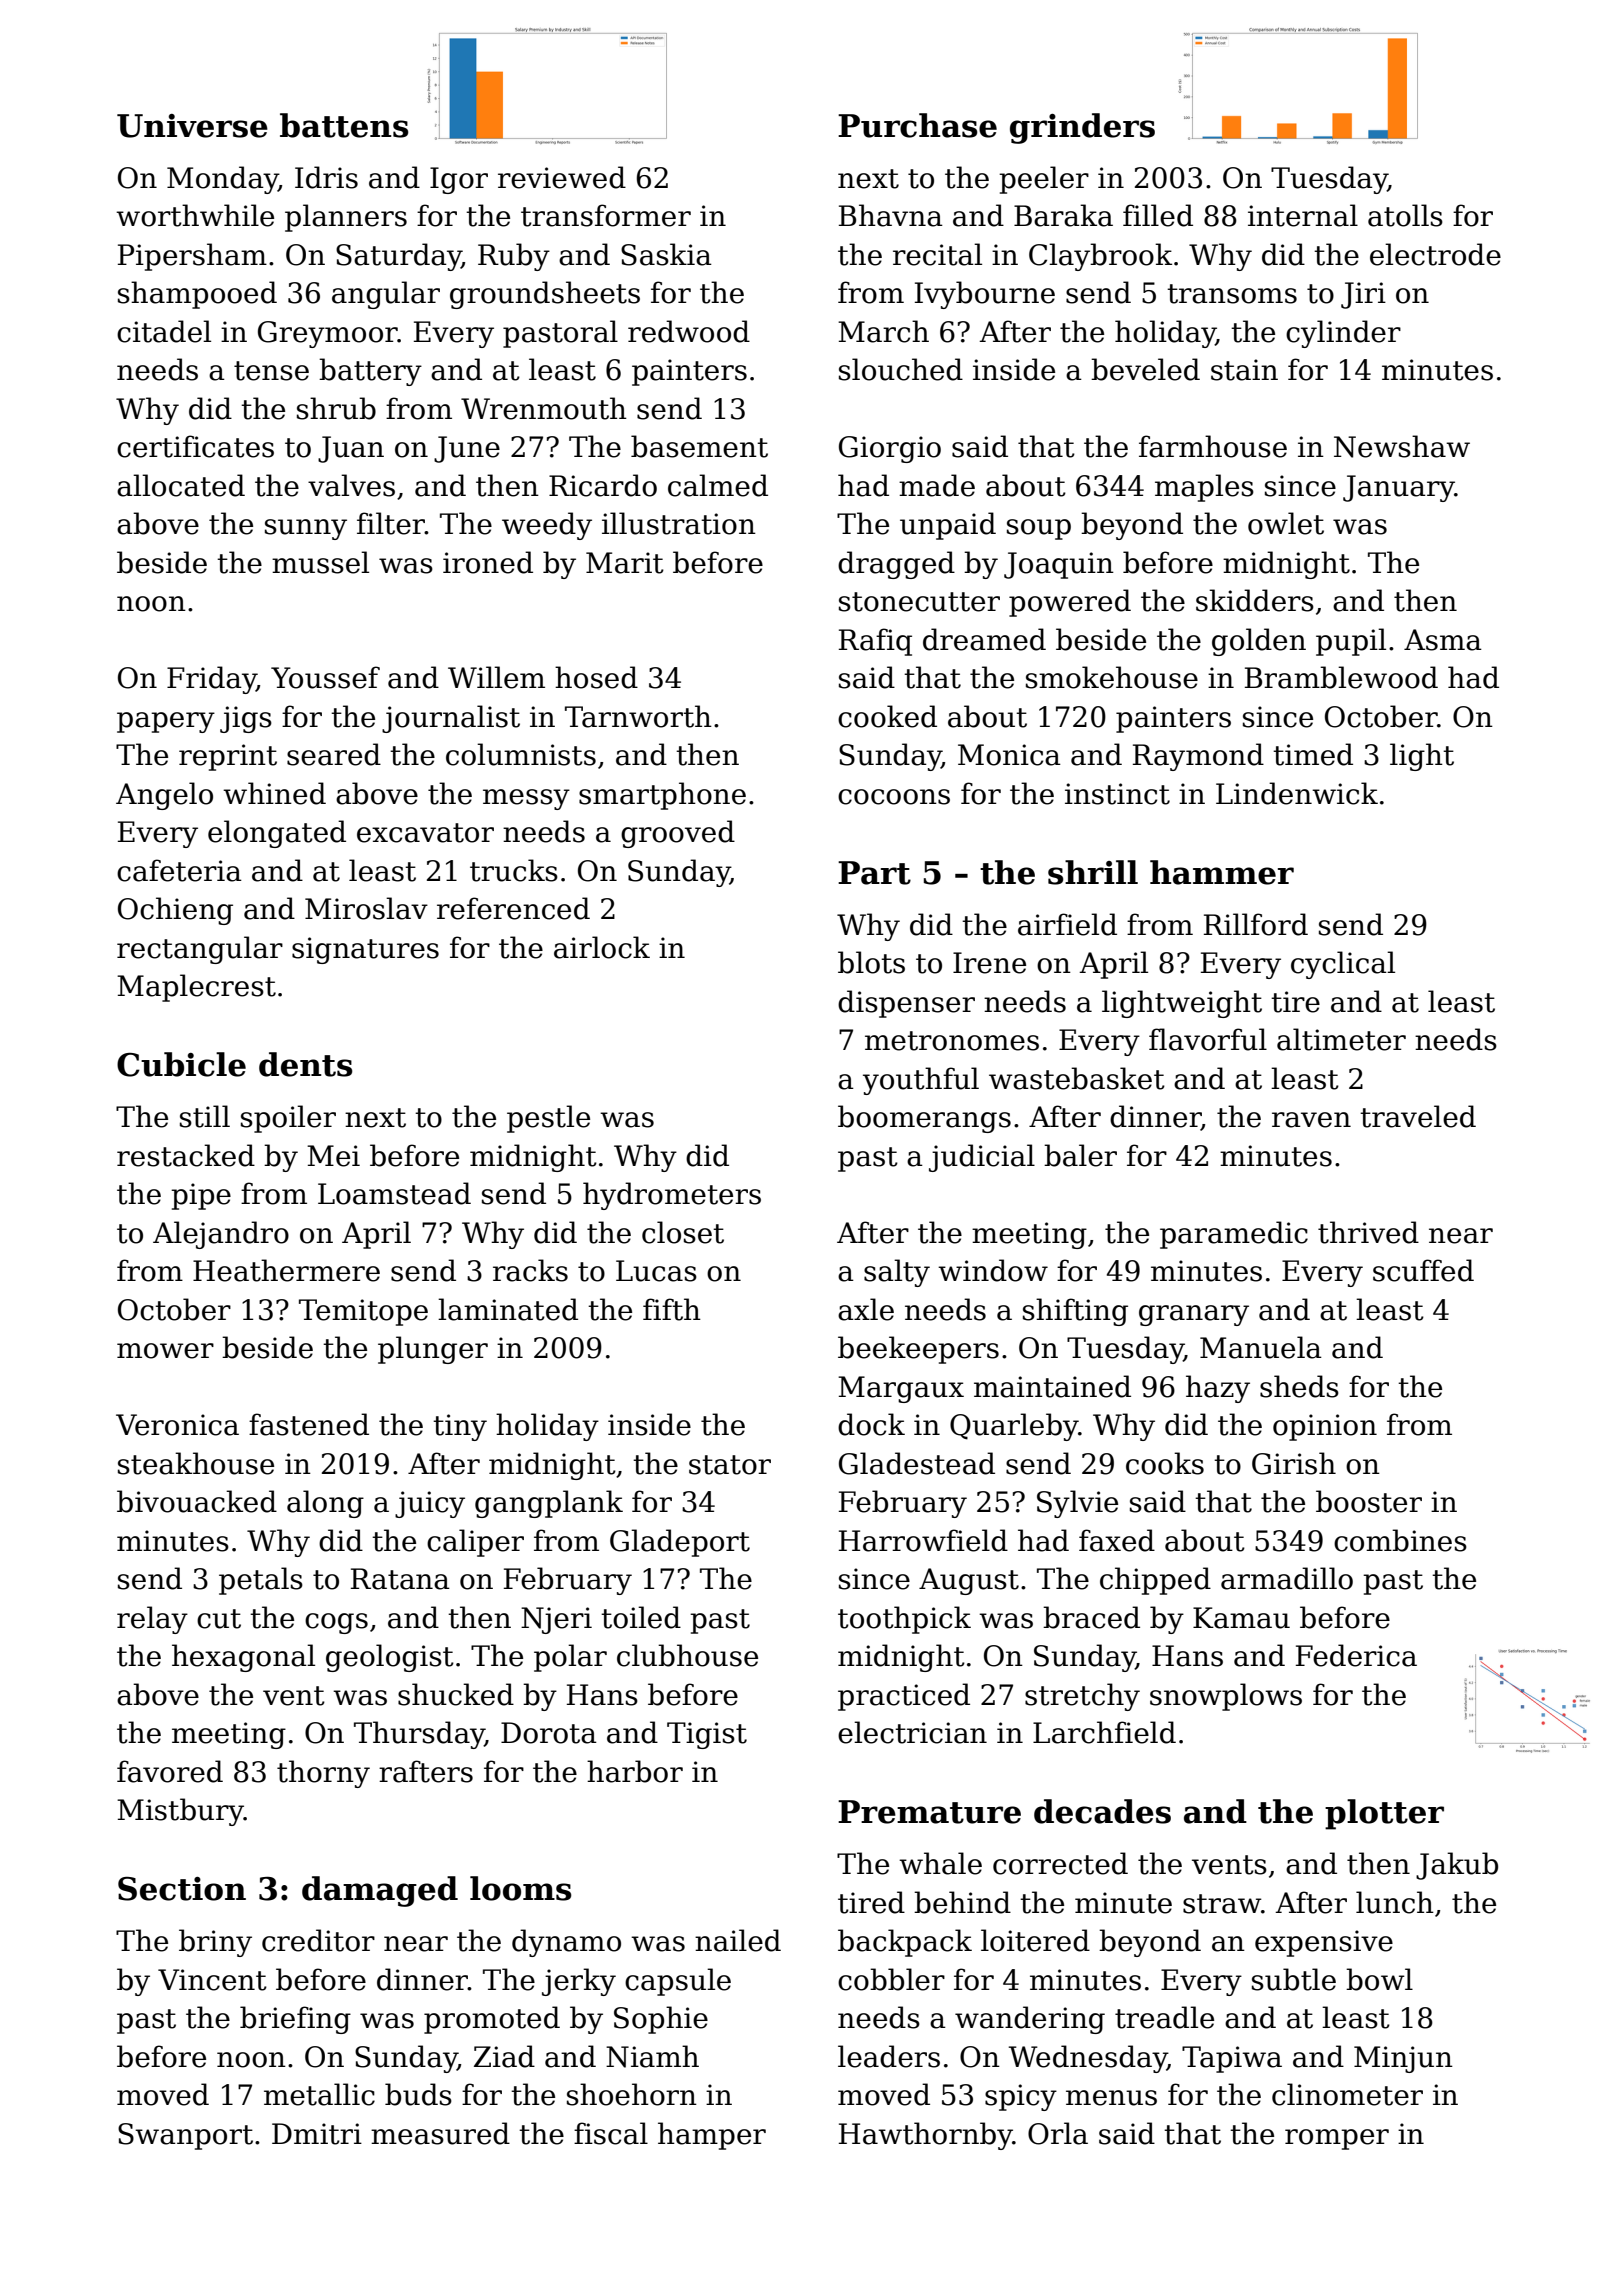 Image resolution: width=1620 pixels, height=2292 pixels. Describe the element at coordinates (1009, 755) in the screenshot. I see `Monica` at that location.
